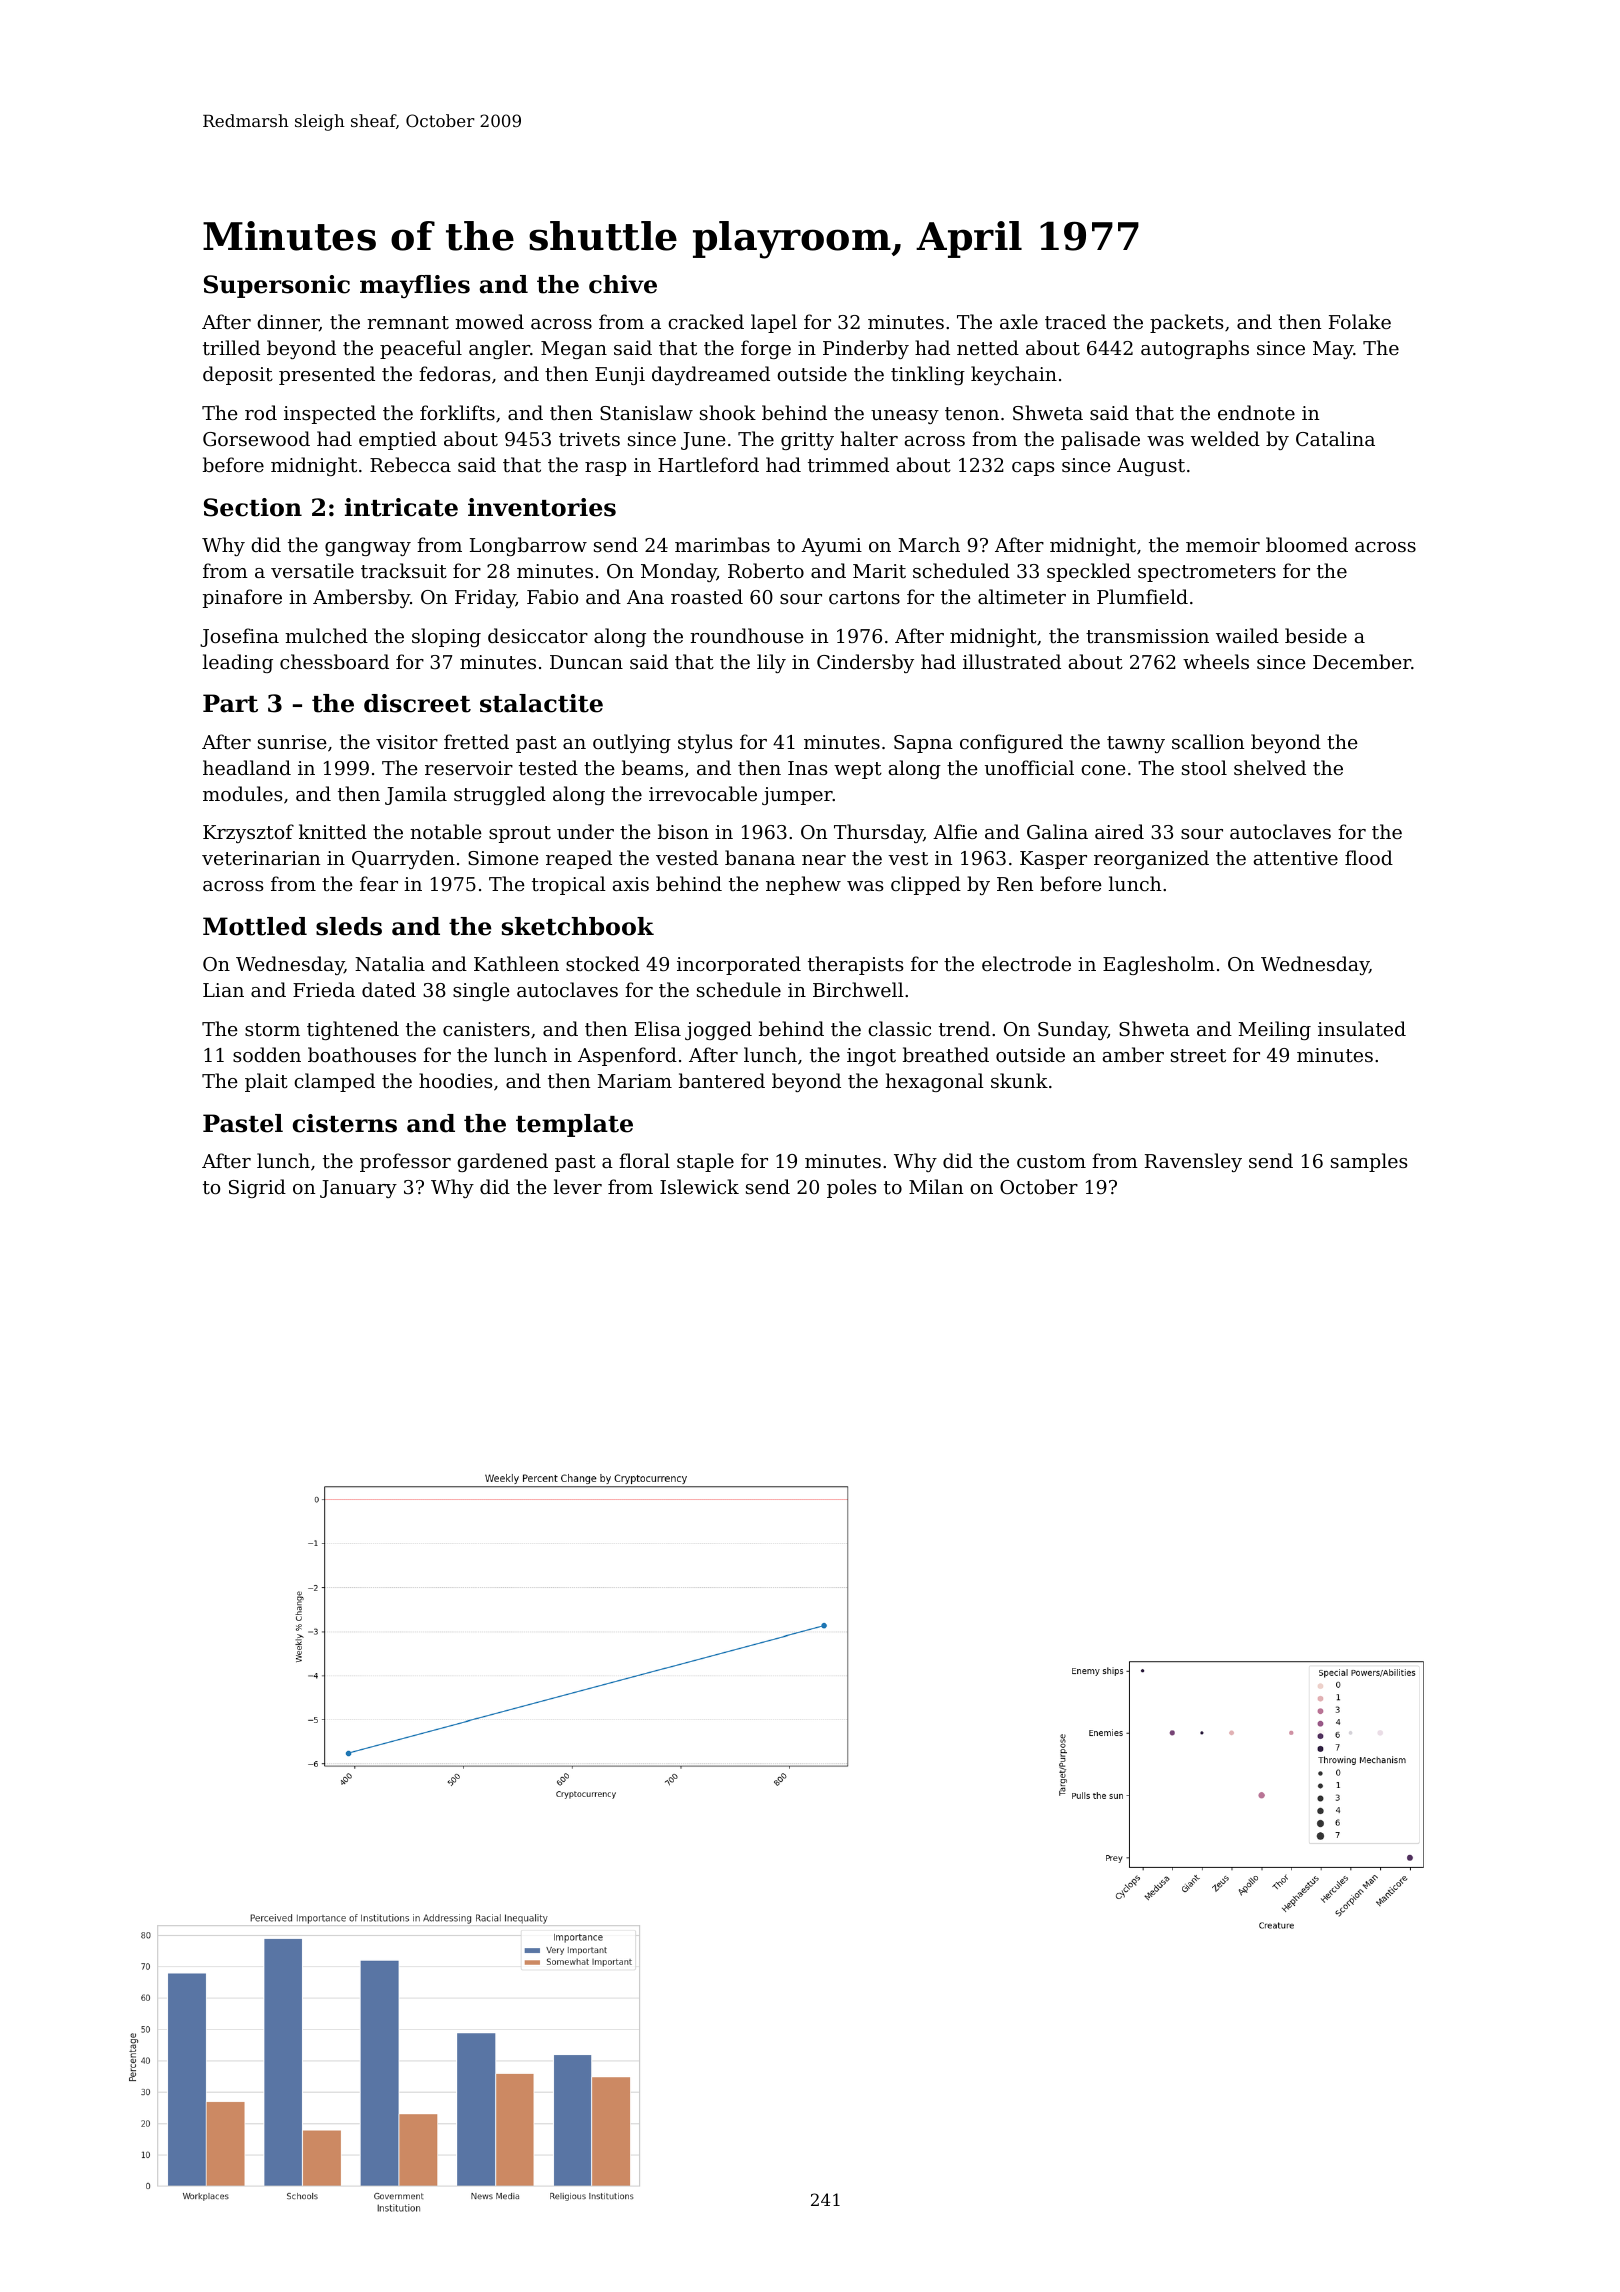 This image has width=1620, height=2292. What do you see at coordinates (578, 1186) in the image?
I see `lever` at bounding box center [578, 1186].
